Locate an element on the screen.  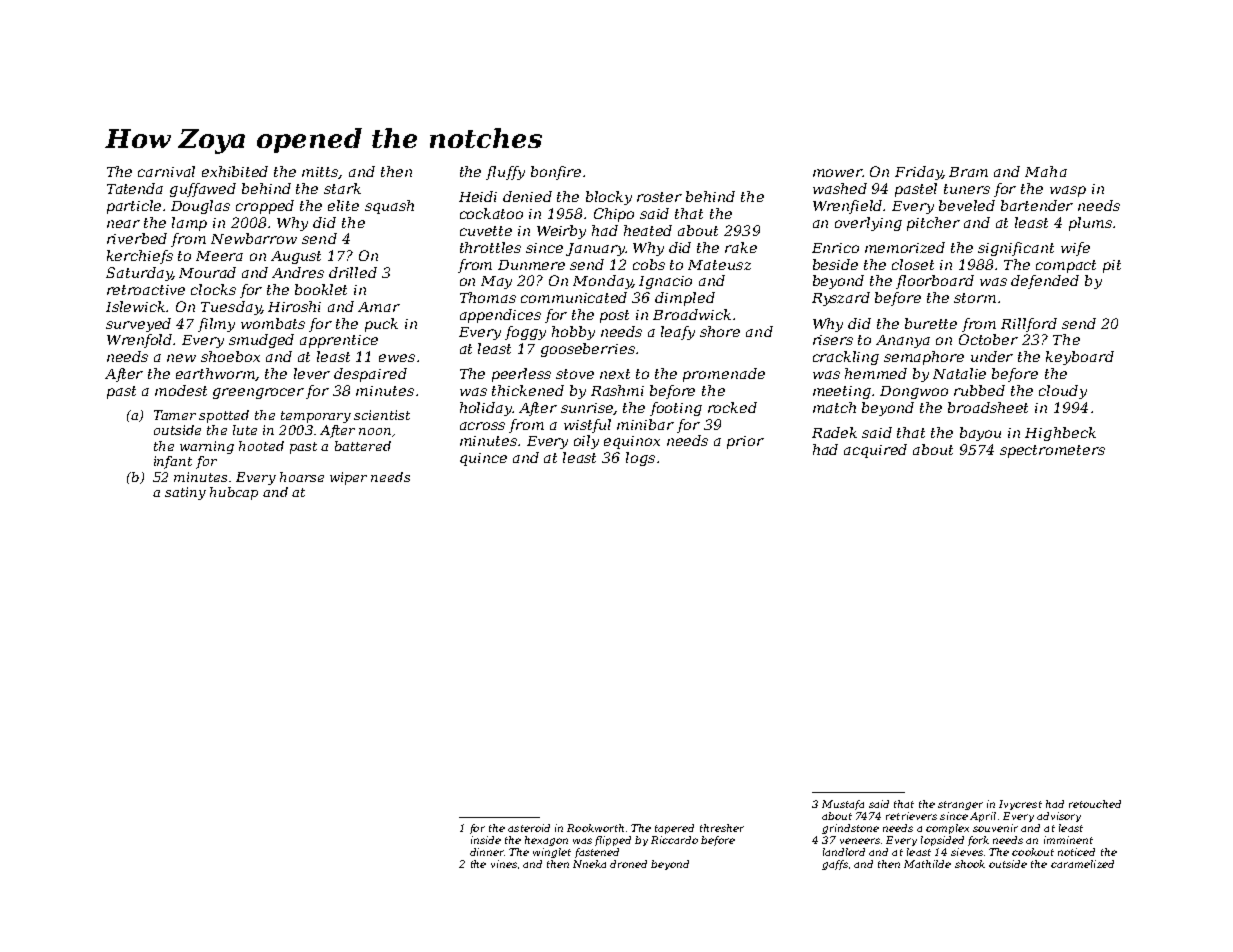
dinner is located at coordinates (487, 852).
